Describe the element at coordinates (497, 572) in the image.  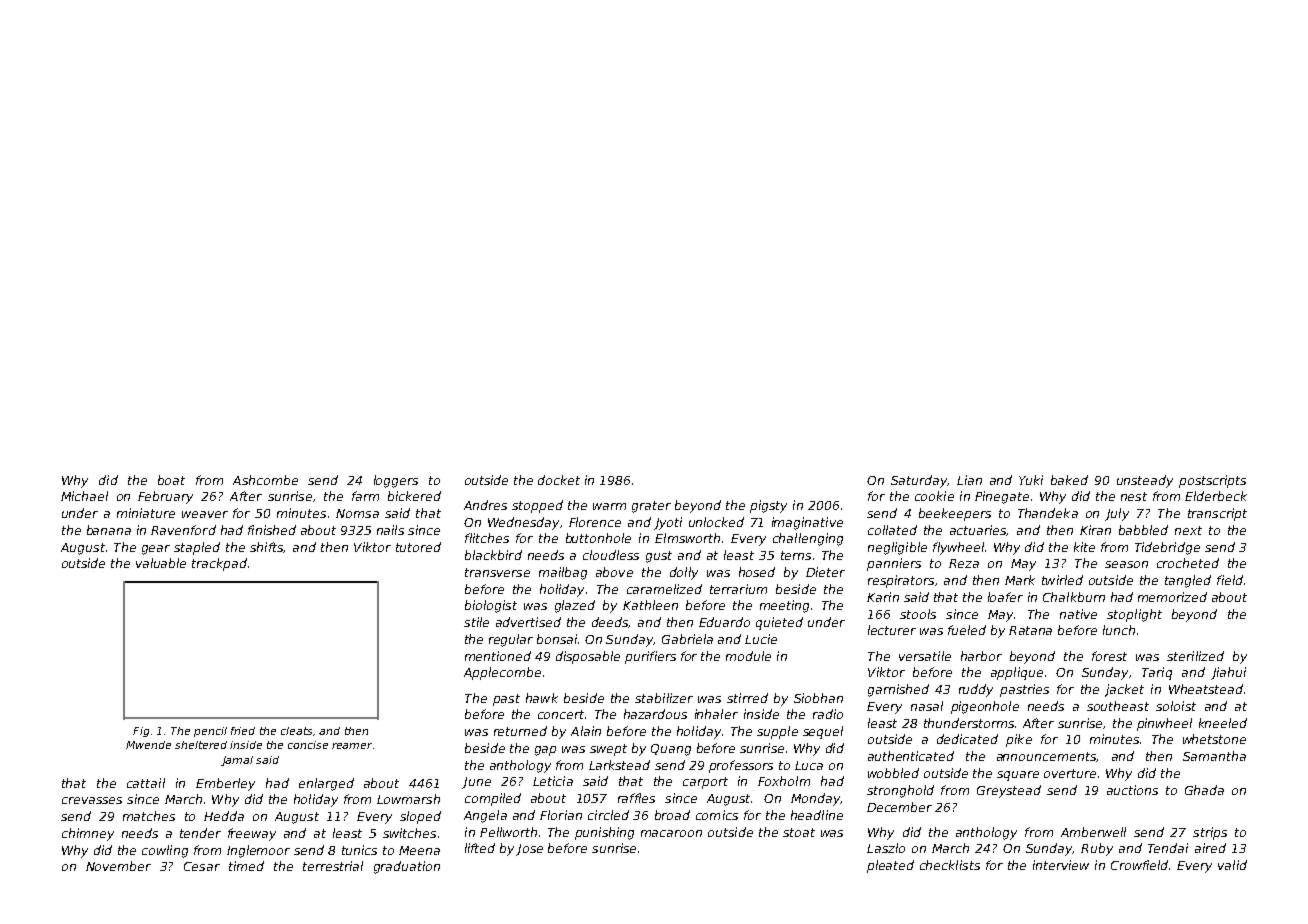
I see `transverse` at that location.
